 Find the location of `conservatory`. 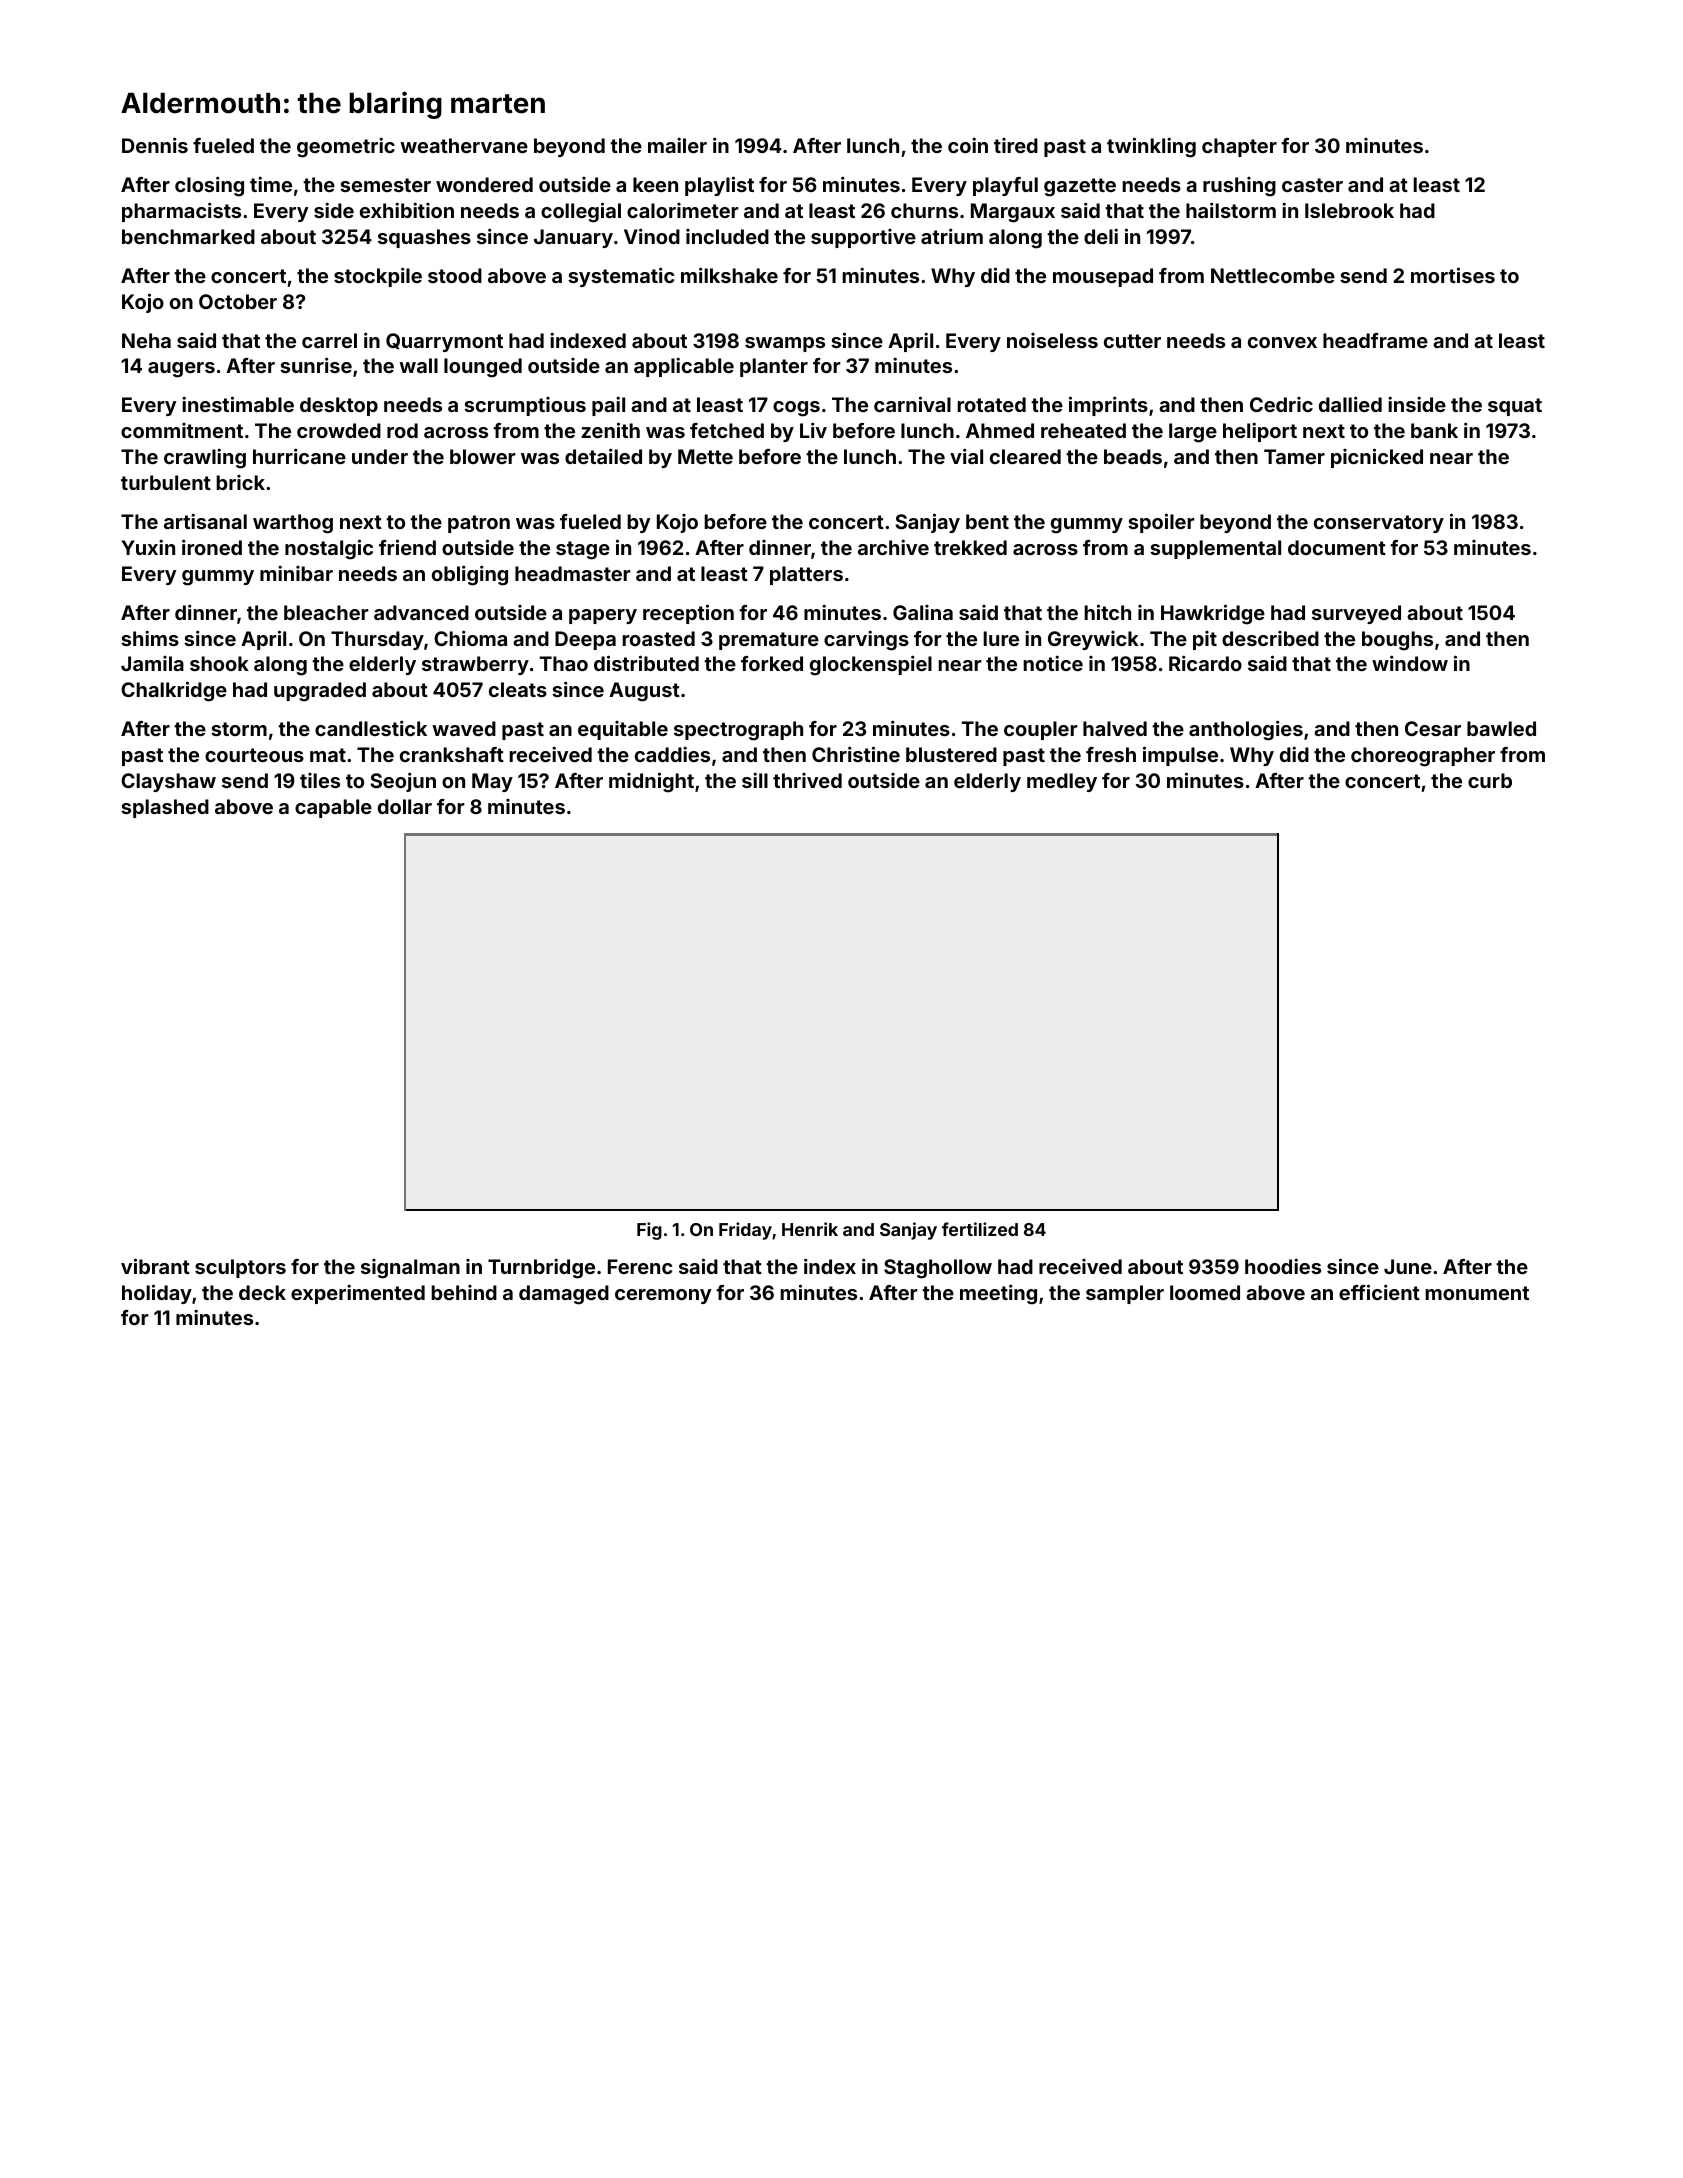

conservatory is located at coordinates (1379, 524).
